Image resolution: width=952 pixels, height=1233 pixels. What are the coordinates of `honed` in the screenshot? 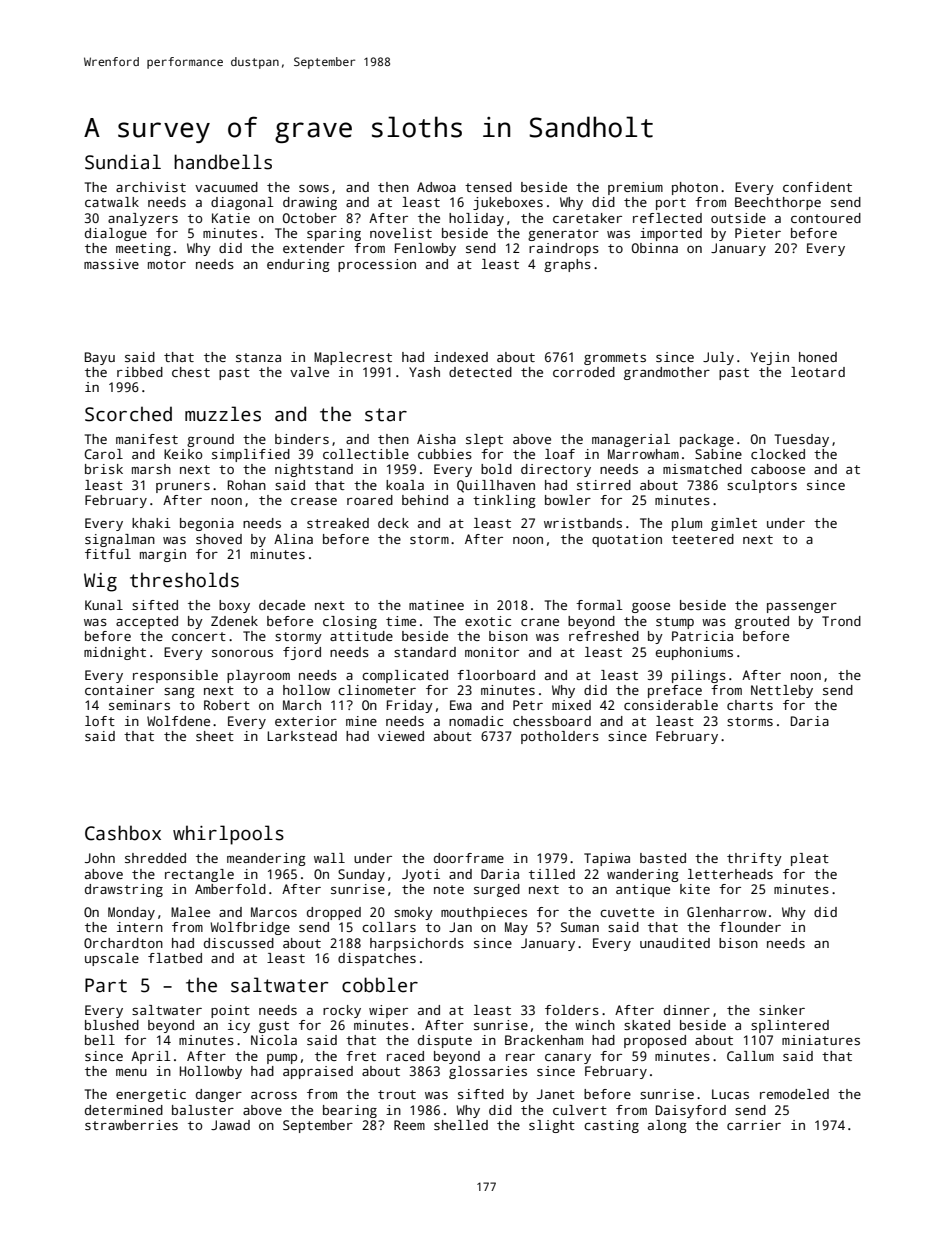 It's located at (818, 357).
